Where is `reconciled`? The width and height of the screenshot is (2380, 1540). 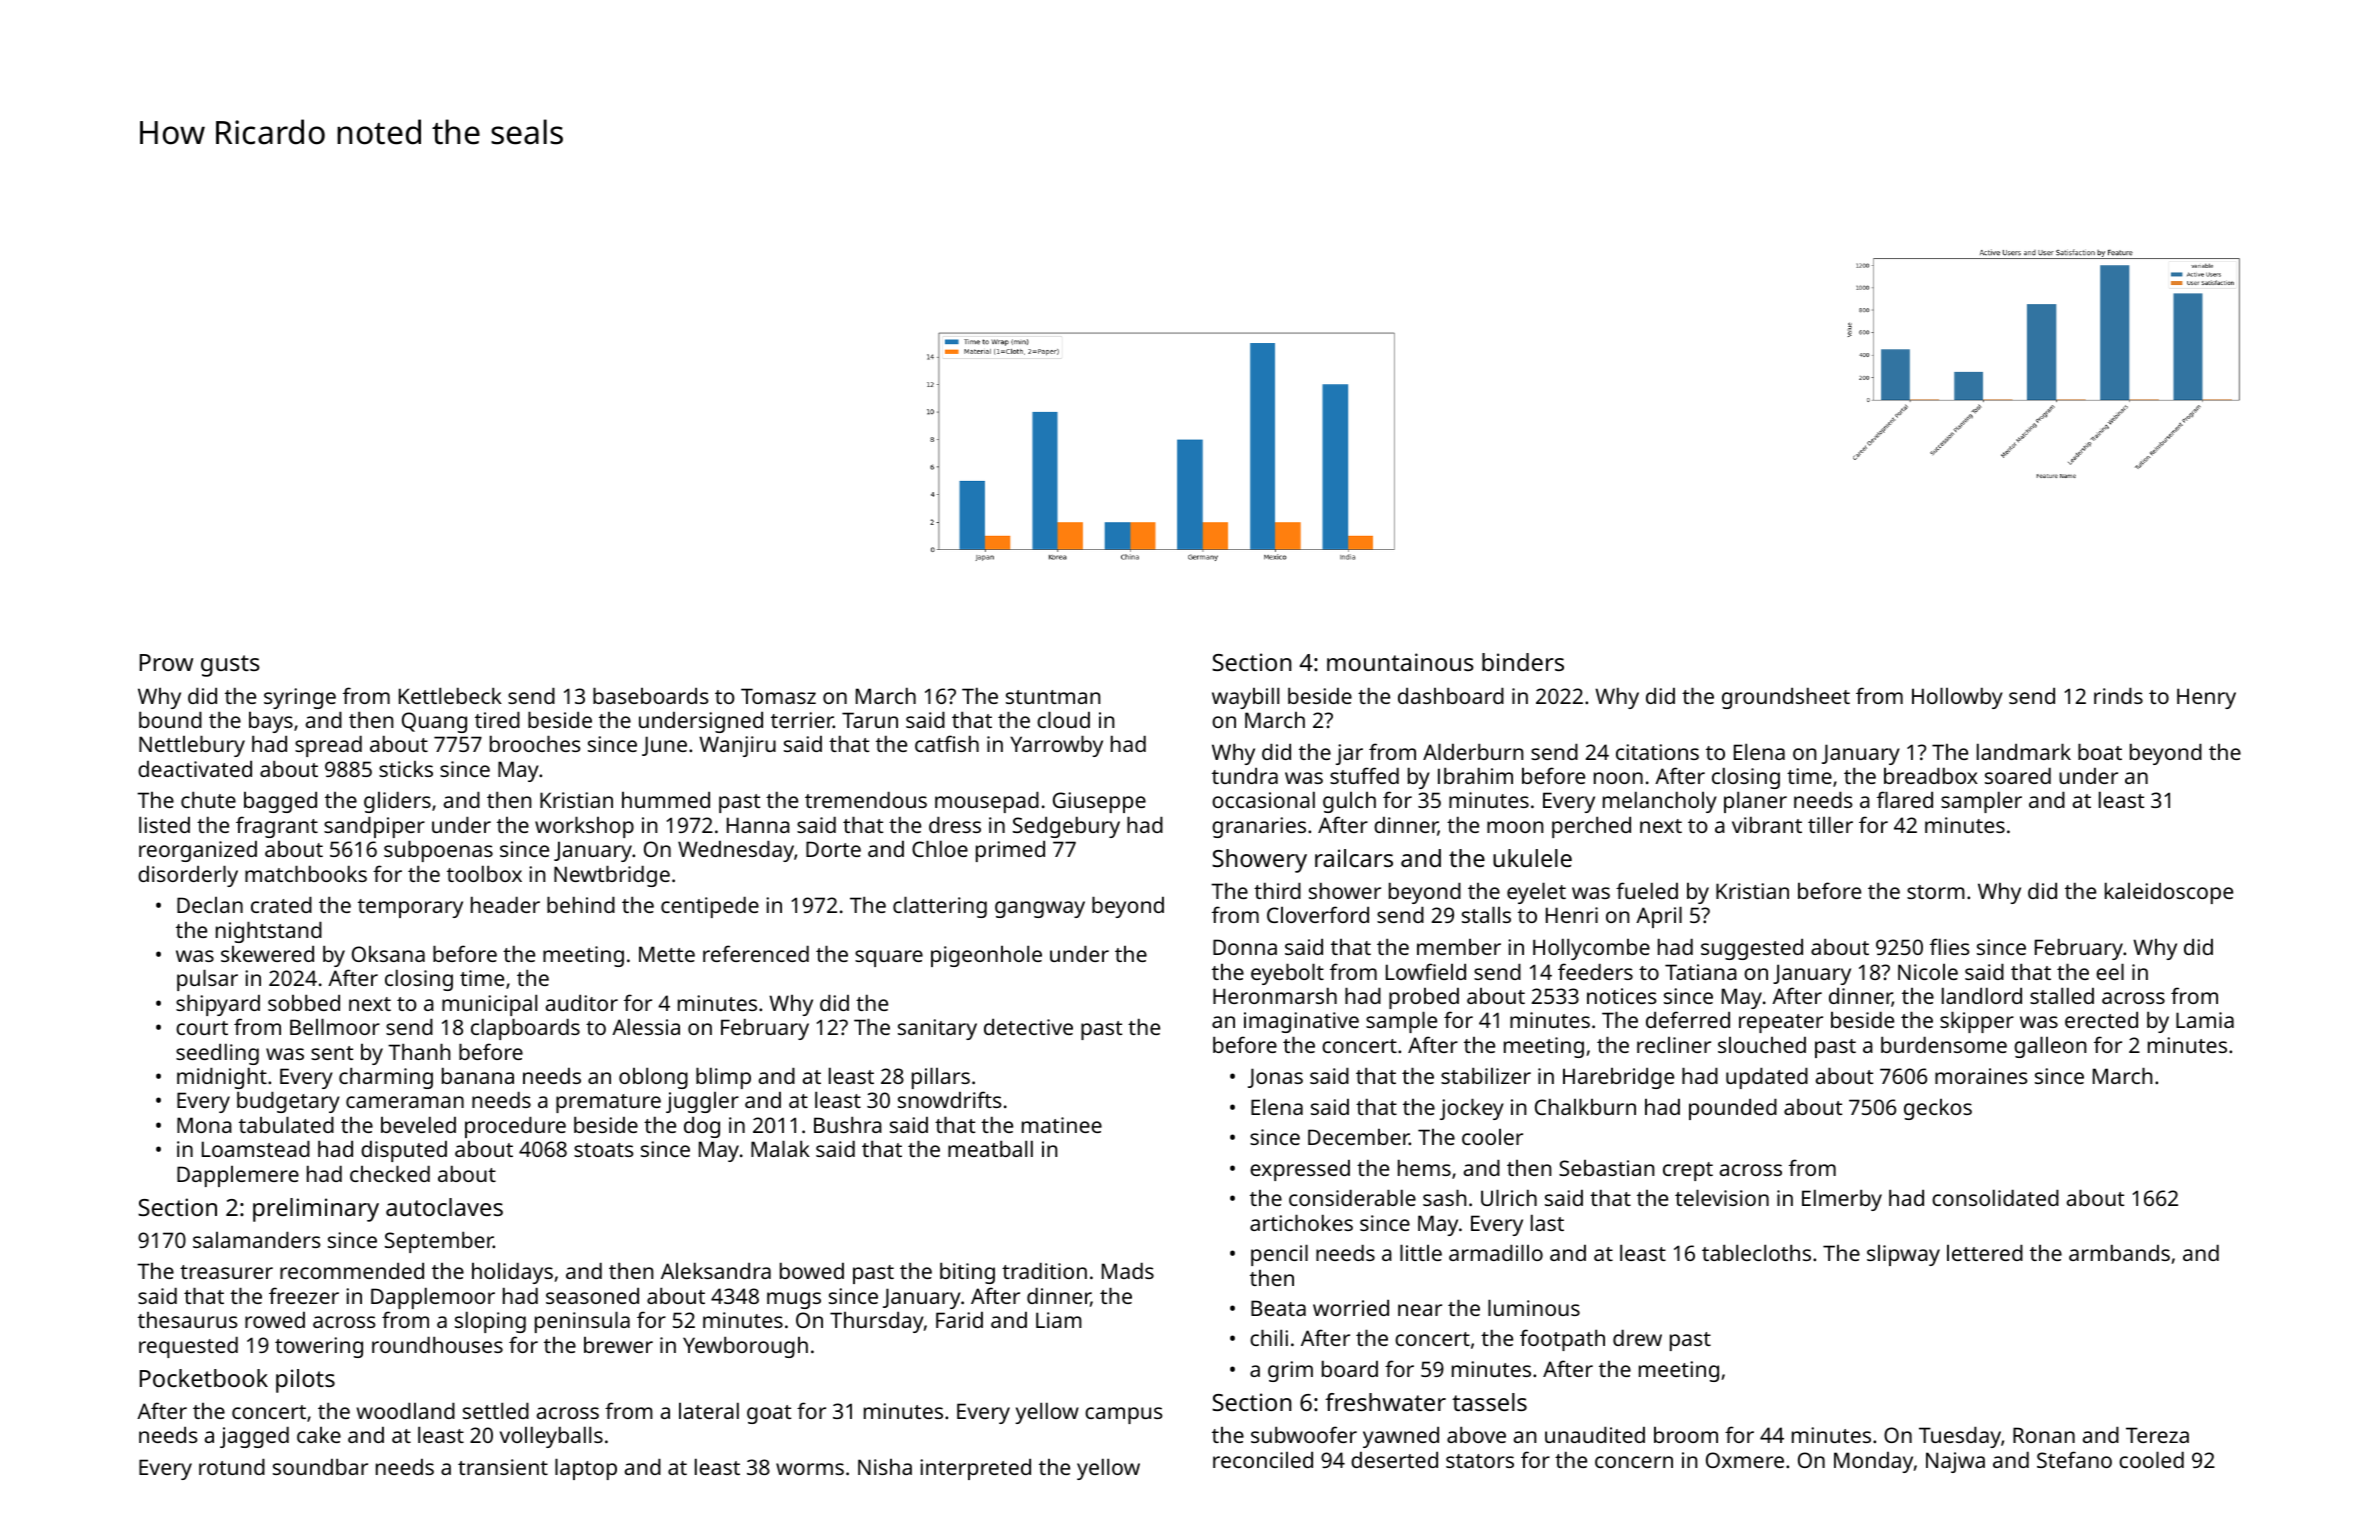
reconciled is located at coordinates (1263, 1459).
